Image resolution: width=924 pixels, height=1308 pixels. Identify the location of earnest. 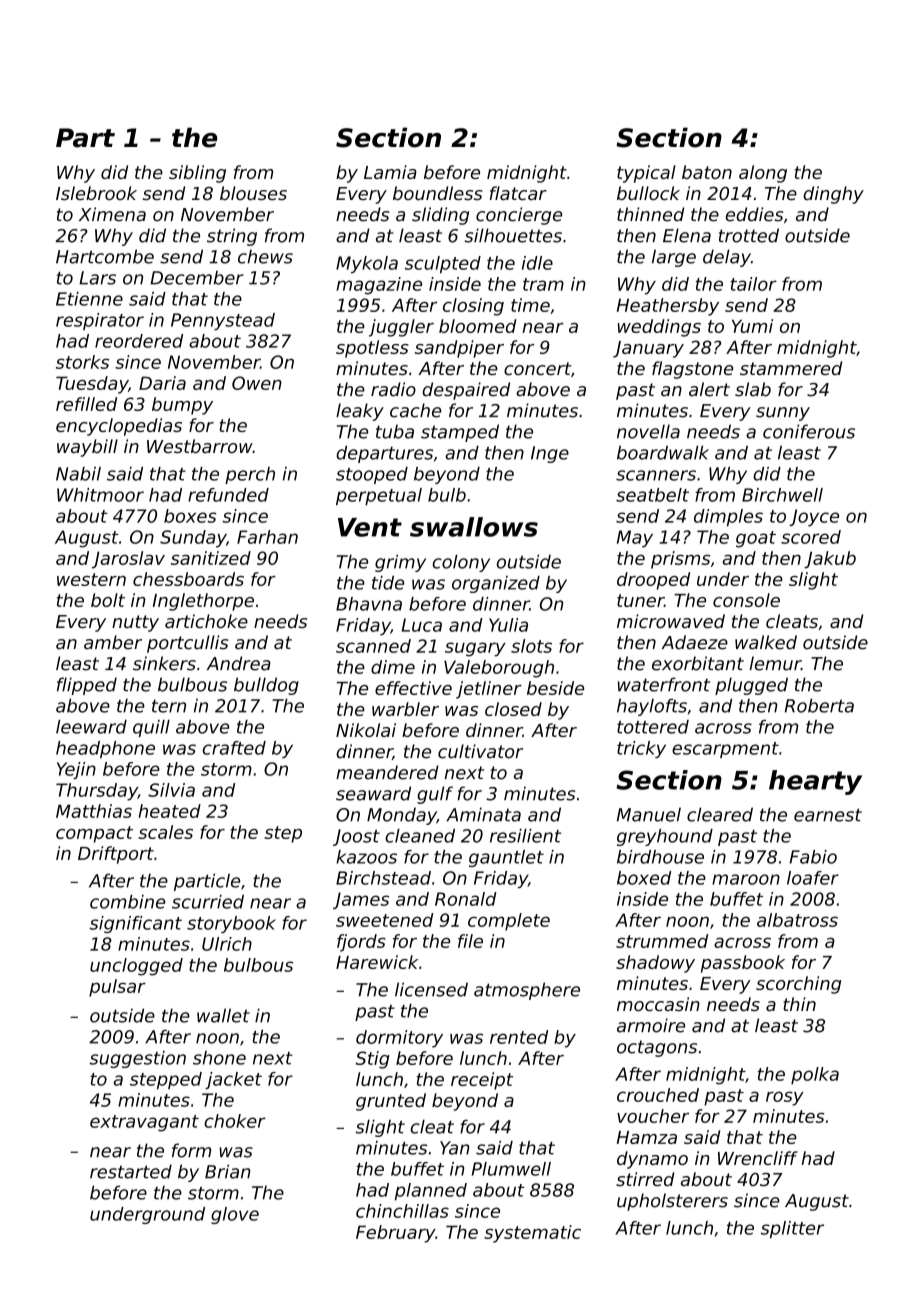
(828, 815).
